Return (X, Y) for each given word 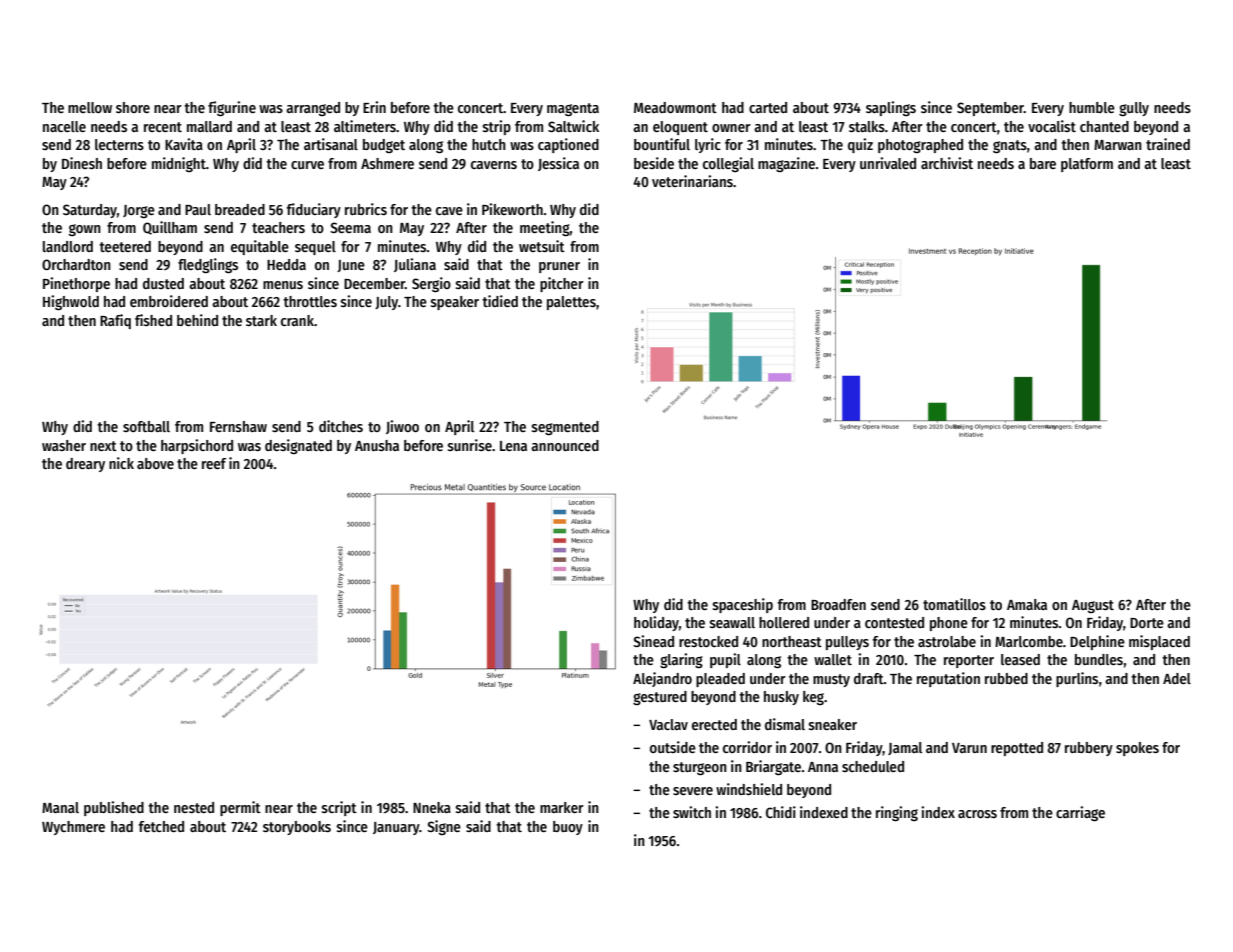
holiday (656, 623)
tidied (500, 301)
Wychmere (73, 828)
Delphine (1097, 642)
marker (562, 807)
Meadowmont (675, 107)
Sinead (653, 641)
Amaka (1027, 604)
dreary (85, 465)
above (155, 463)
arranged (313, 109)
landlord (68, 246)
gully (1134, 109)
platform (1087, 165)
